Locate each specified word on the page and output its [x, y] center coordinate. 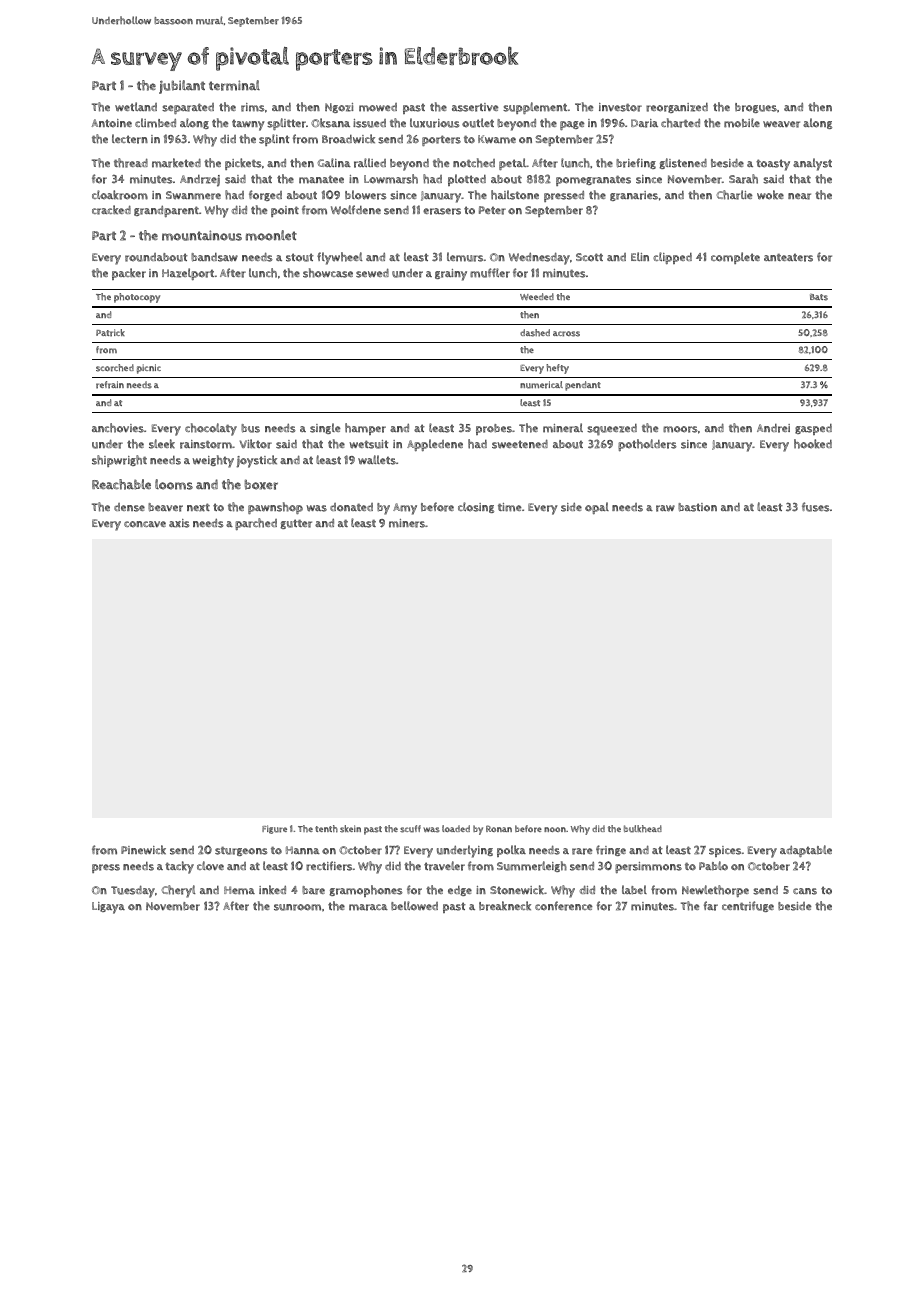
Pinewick [143, 850]
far [711, 906]
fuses [816, 507]
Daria [644, 123]
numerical [541, 385]
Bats [819, 297]
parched [256, 524]
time [510, 507]
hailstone [515, 195]
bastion [697, 507]
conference [564, 906]
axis [179, 523]
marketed [176, 163]
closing [476, 507]
